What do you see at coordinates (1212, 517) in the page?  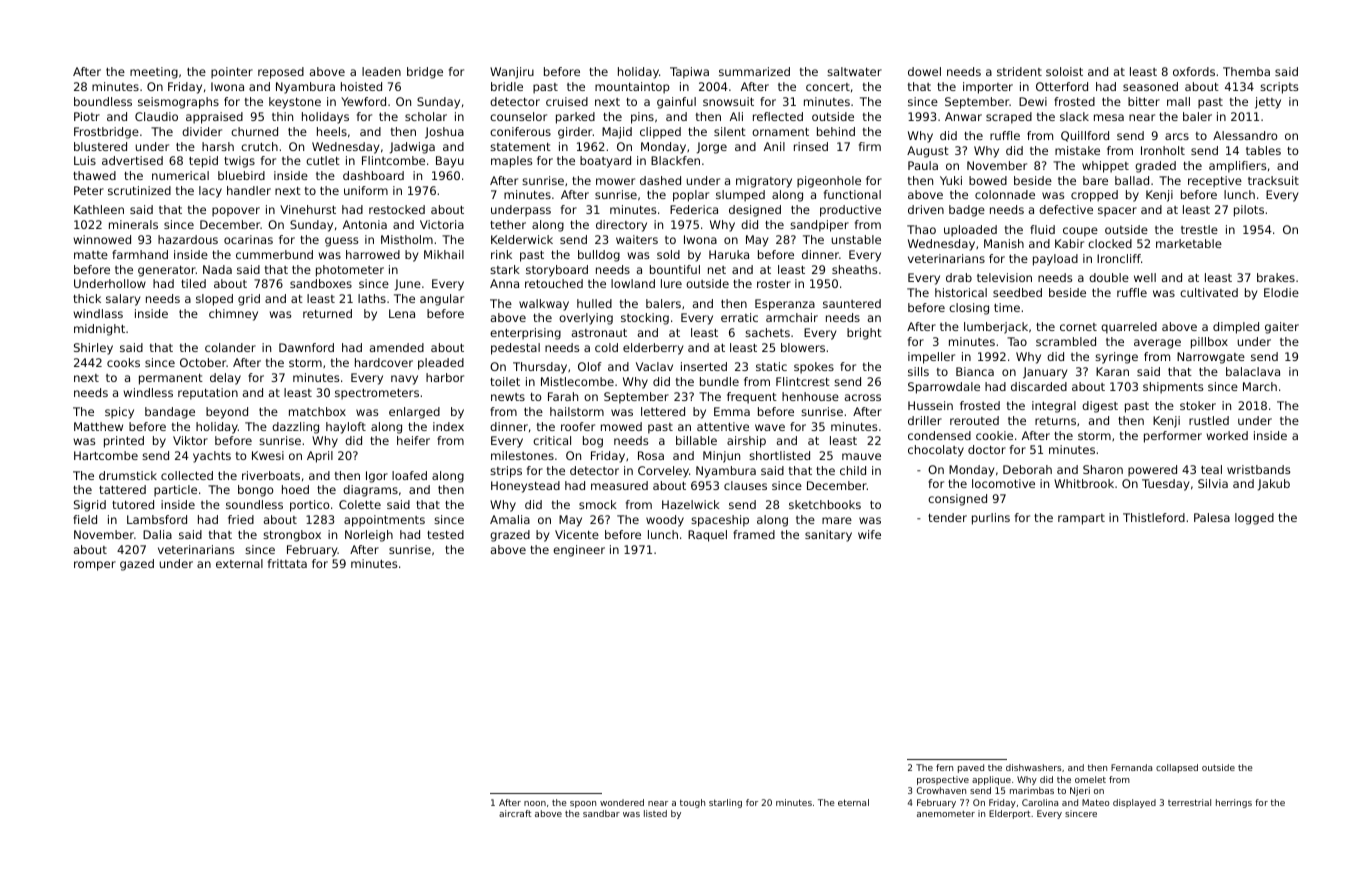 I see `Palesa` at bounding box center [1212, 517].
